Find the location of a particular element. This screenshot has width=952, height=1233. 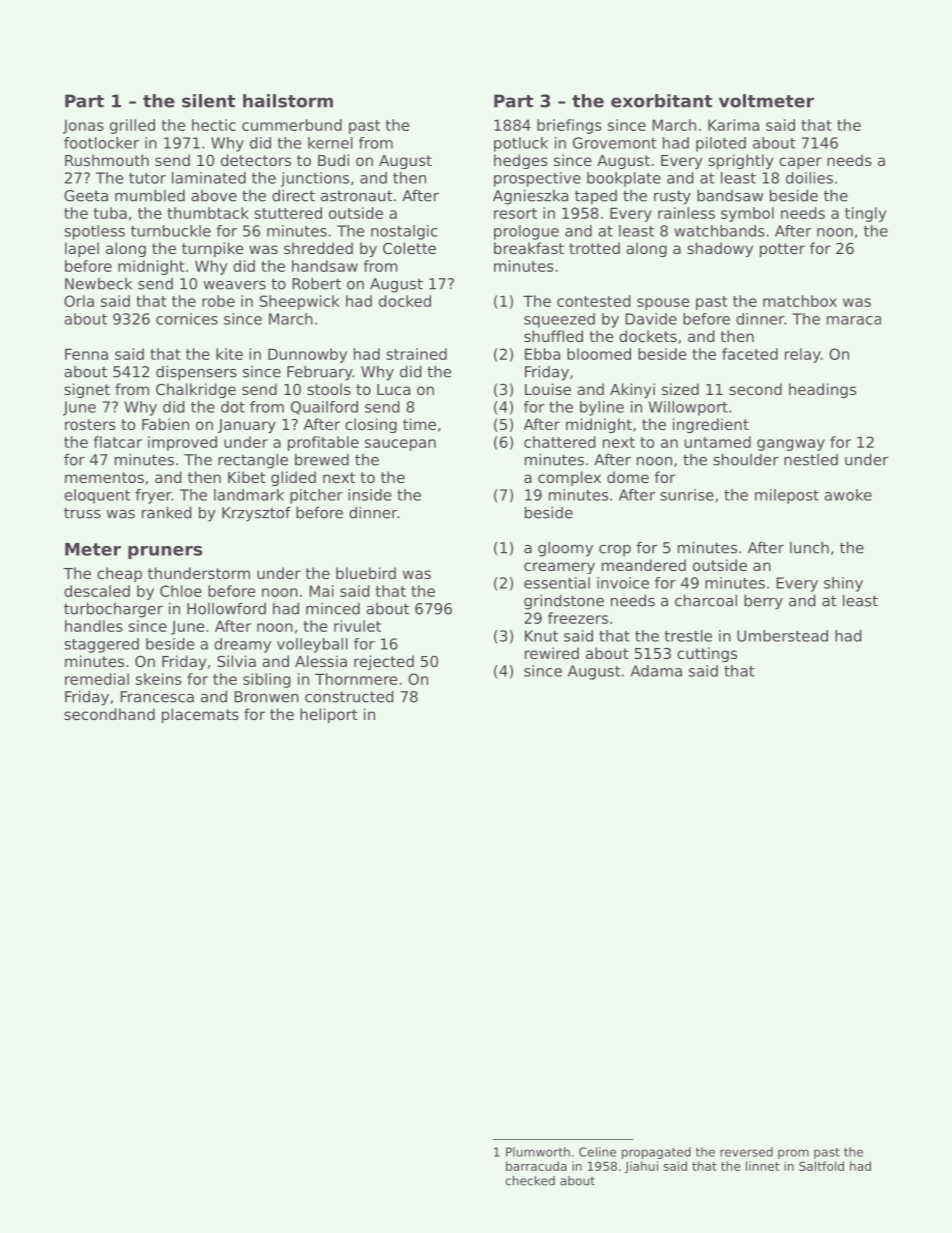

prom is located at coordinates (793, 1154).
